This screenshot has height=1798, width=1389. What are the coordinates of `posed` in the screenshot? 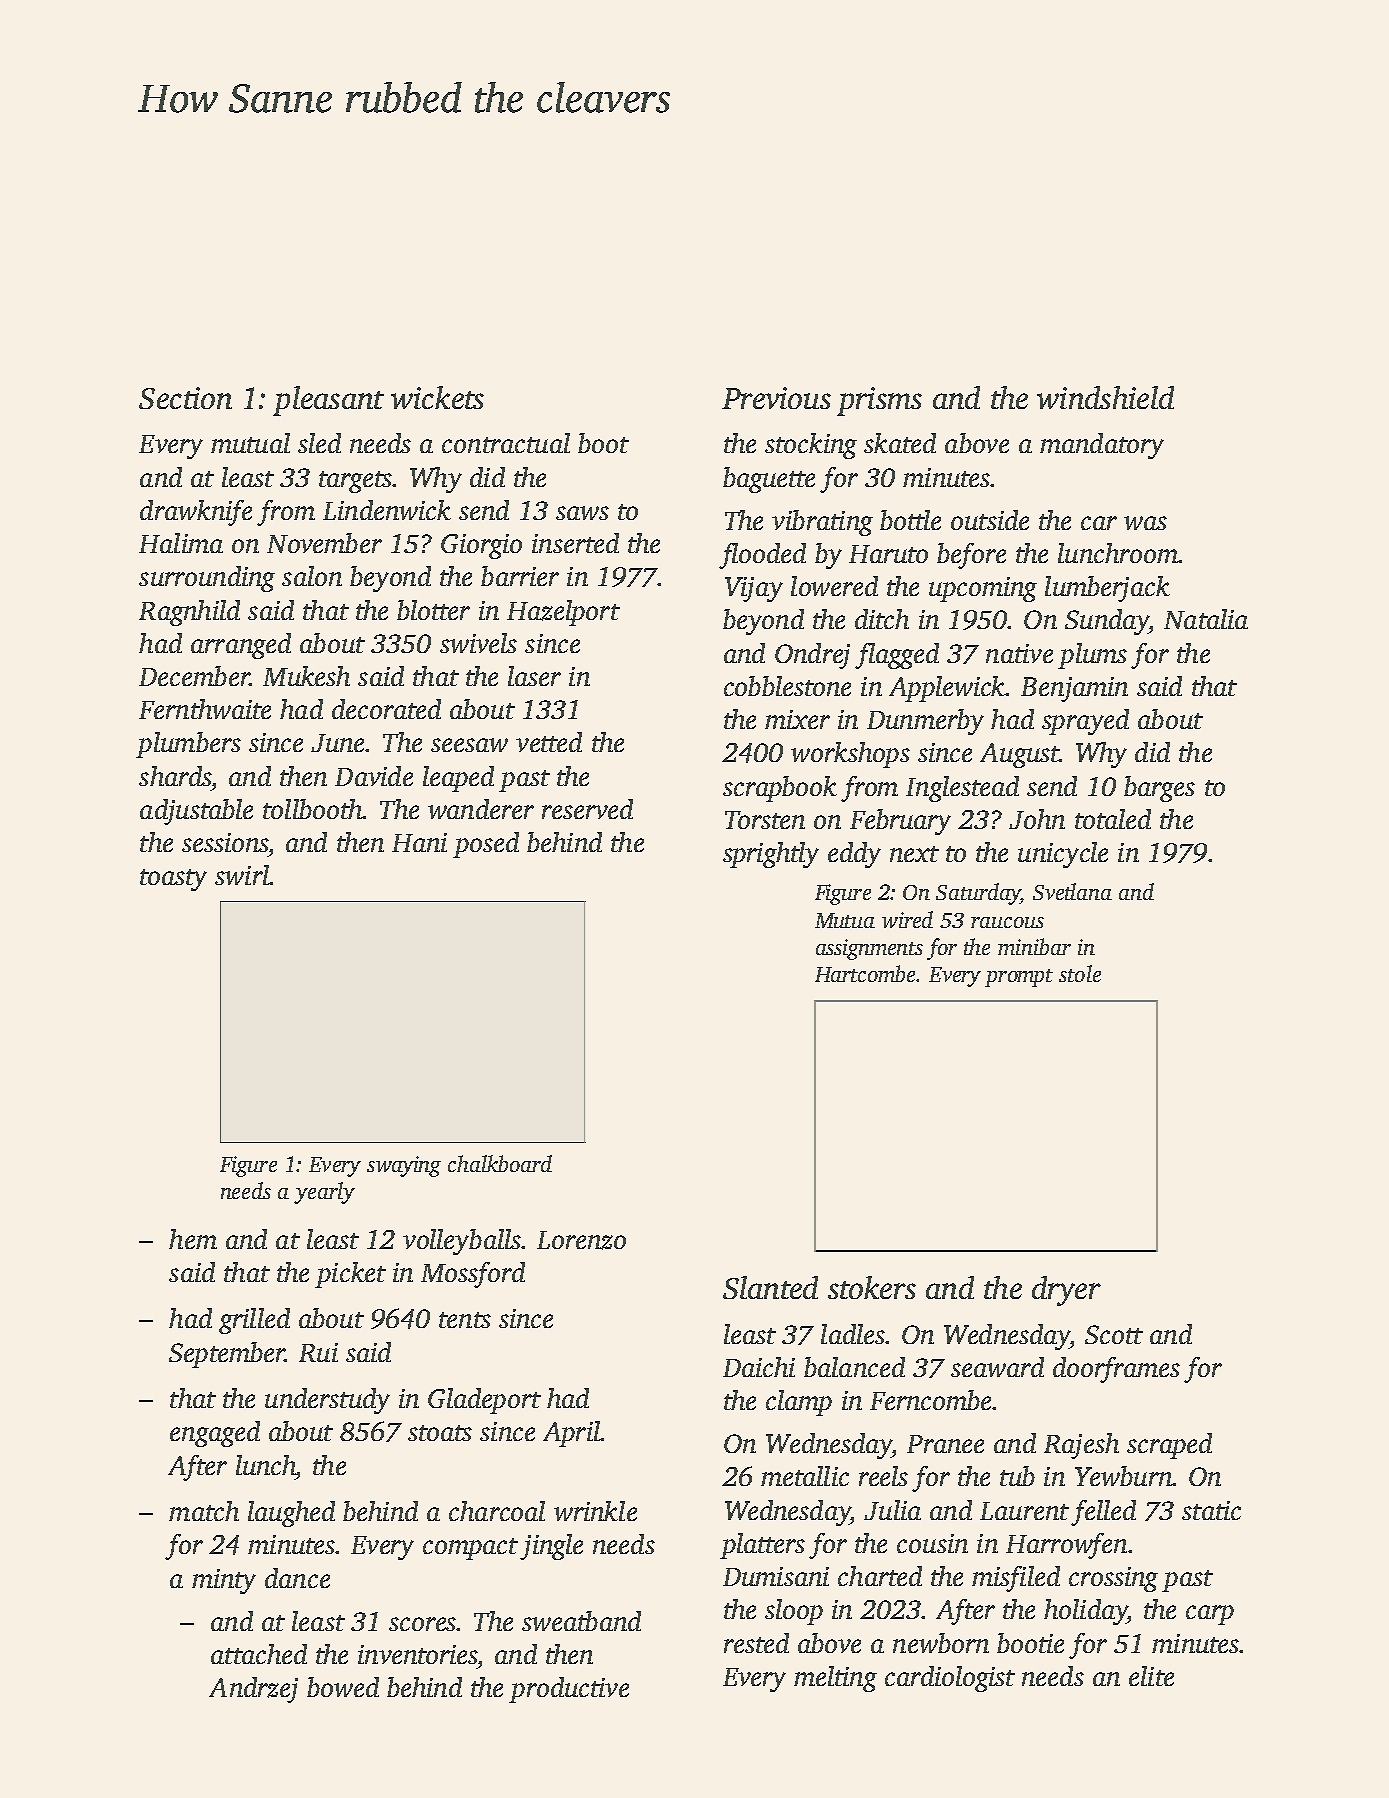 It's located at (486, 845).
